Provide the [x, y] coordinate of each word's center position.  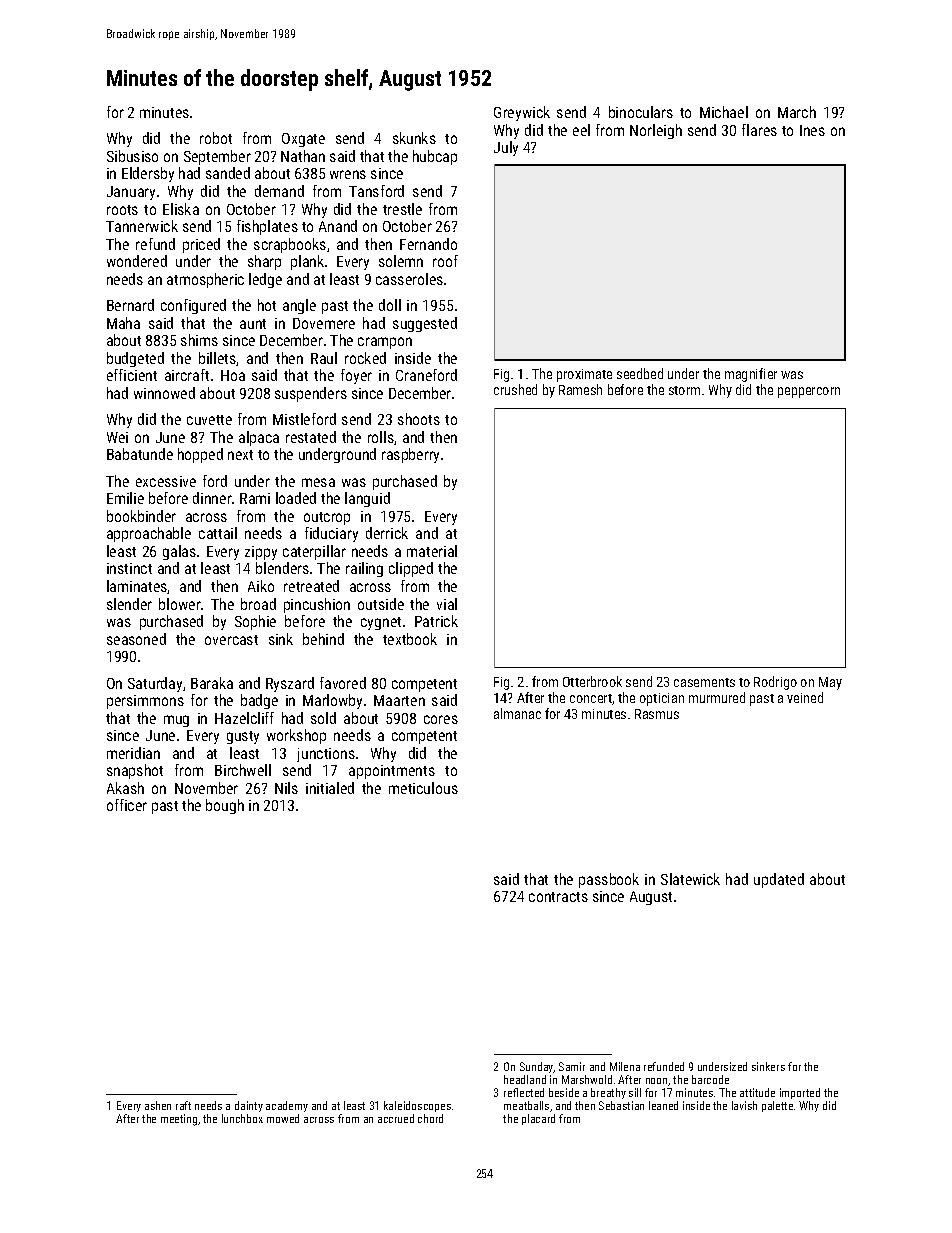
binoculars [641, 112]
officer [127, 805]
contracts [558, 897]
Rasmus [657, 714]
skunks [414, 138]
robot [216, 138]
